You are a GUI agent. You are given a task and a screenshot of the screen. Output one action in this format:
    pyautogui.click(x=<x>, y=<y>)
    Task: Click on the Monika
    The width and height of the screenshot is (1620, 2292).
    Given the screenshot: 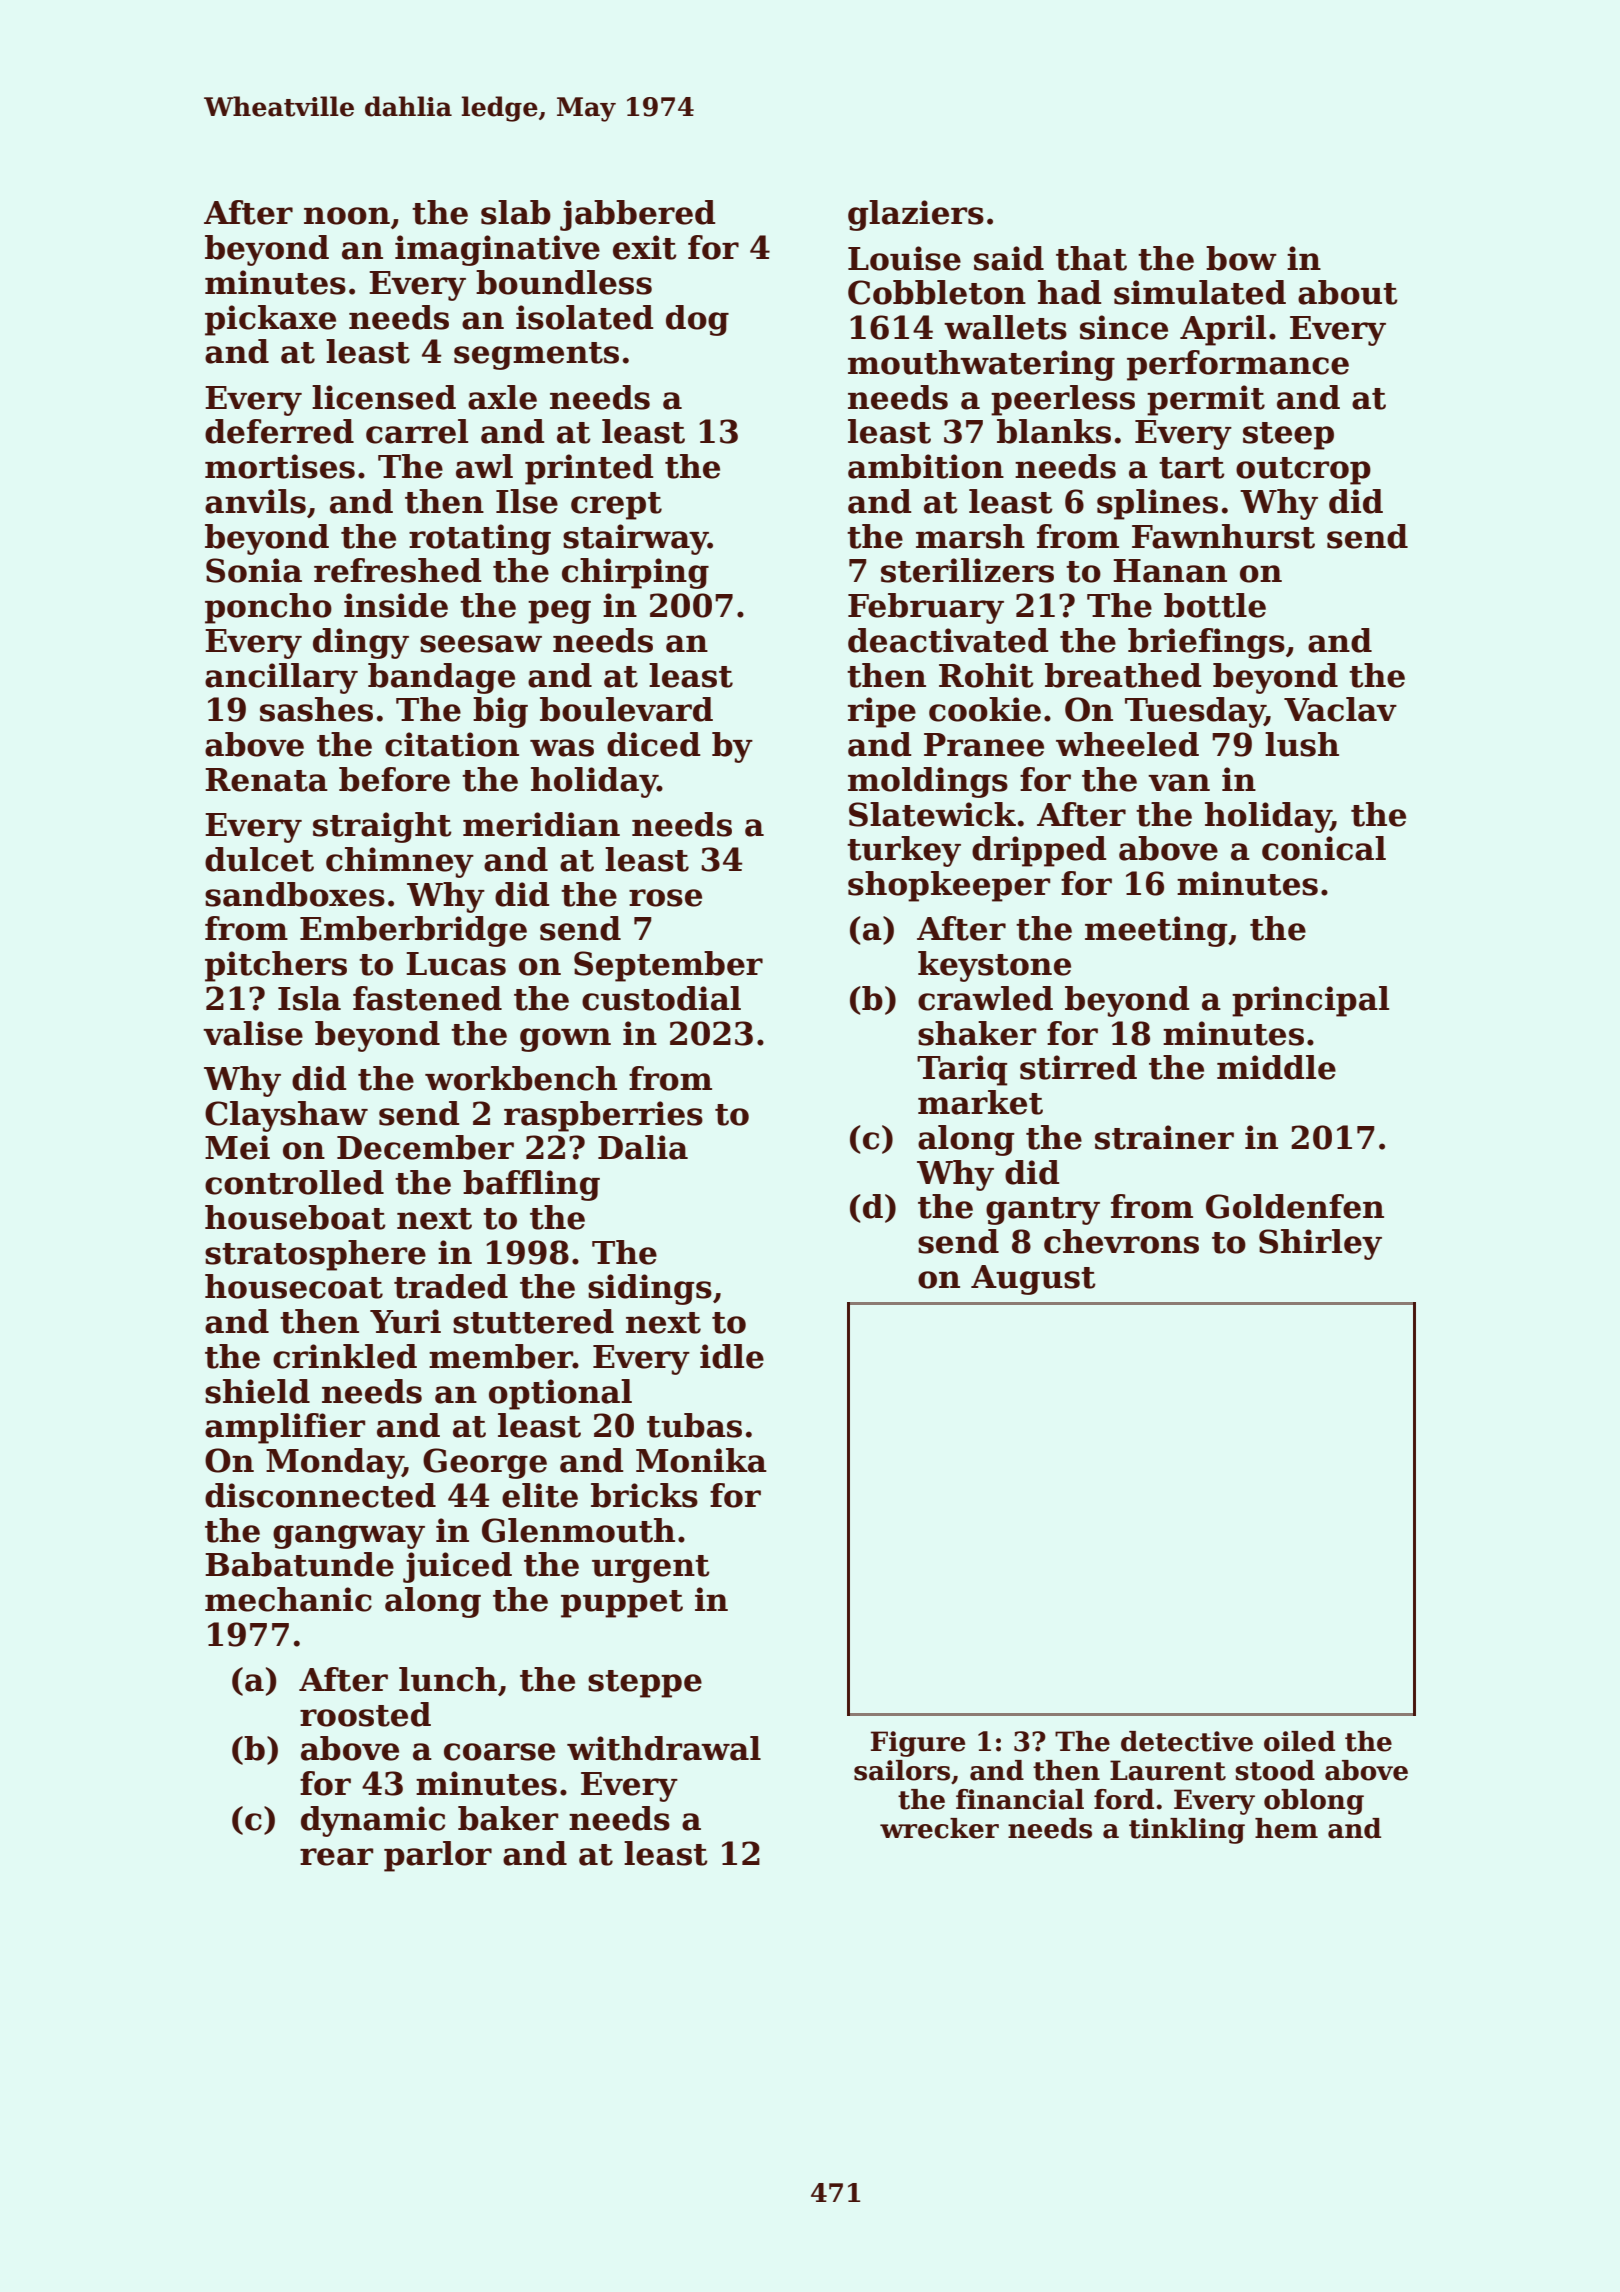 What is the action you would take?
    pyautogui.click(x=701, y=1460)
